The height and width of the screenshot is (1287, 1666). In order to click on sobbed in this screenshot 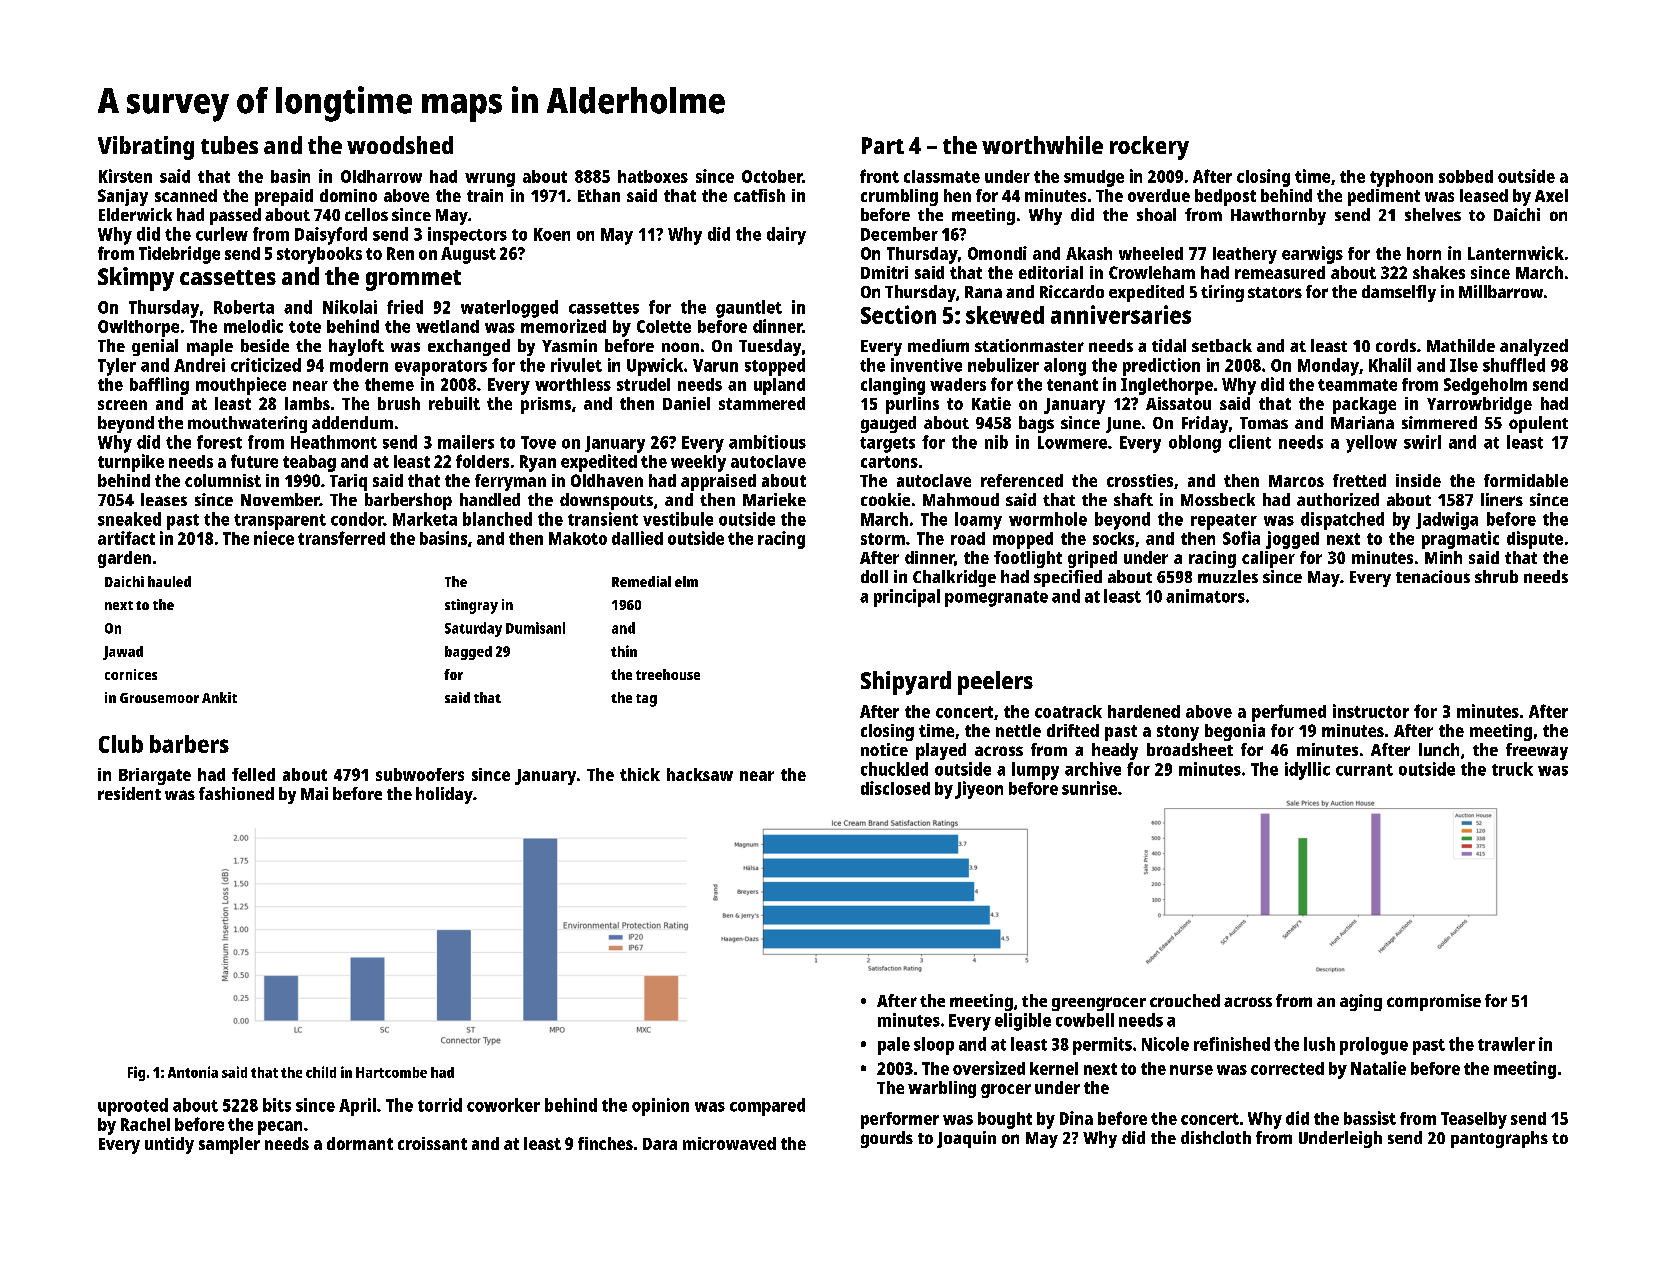, I will do `click(1466, 176)`.
